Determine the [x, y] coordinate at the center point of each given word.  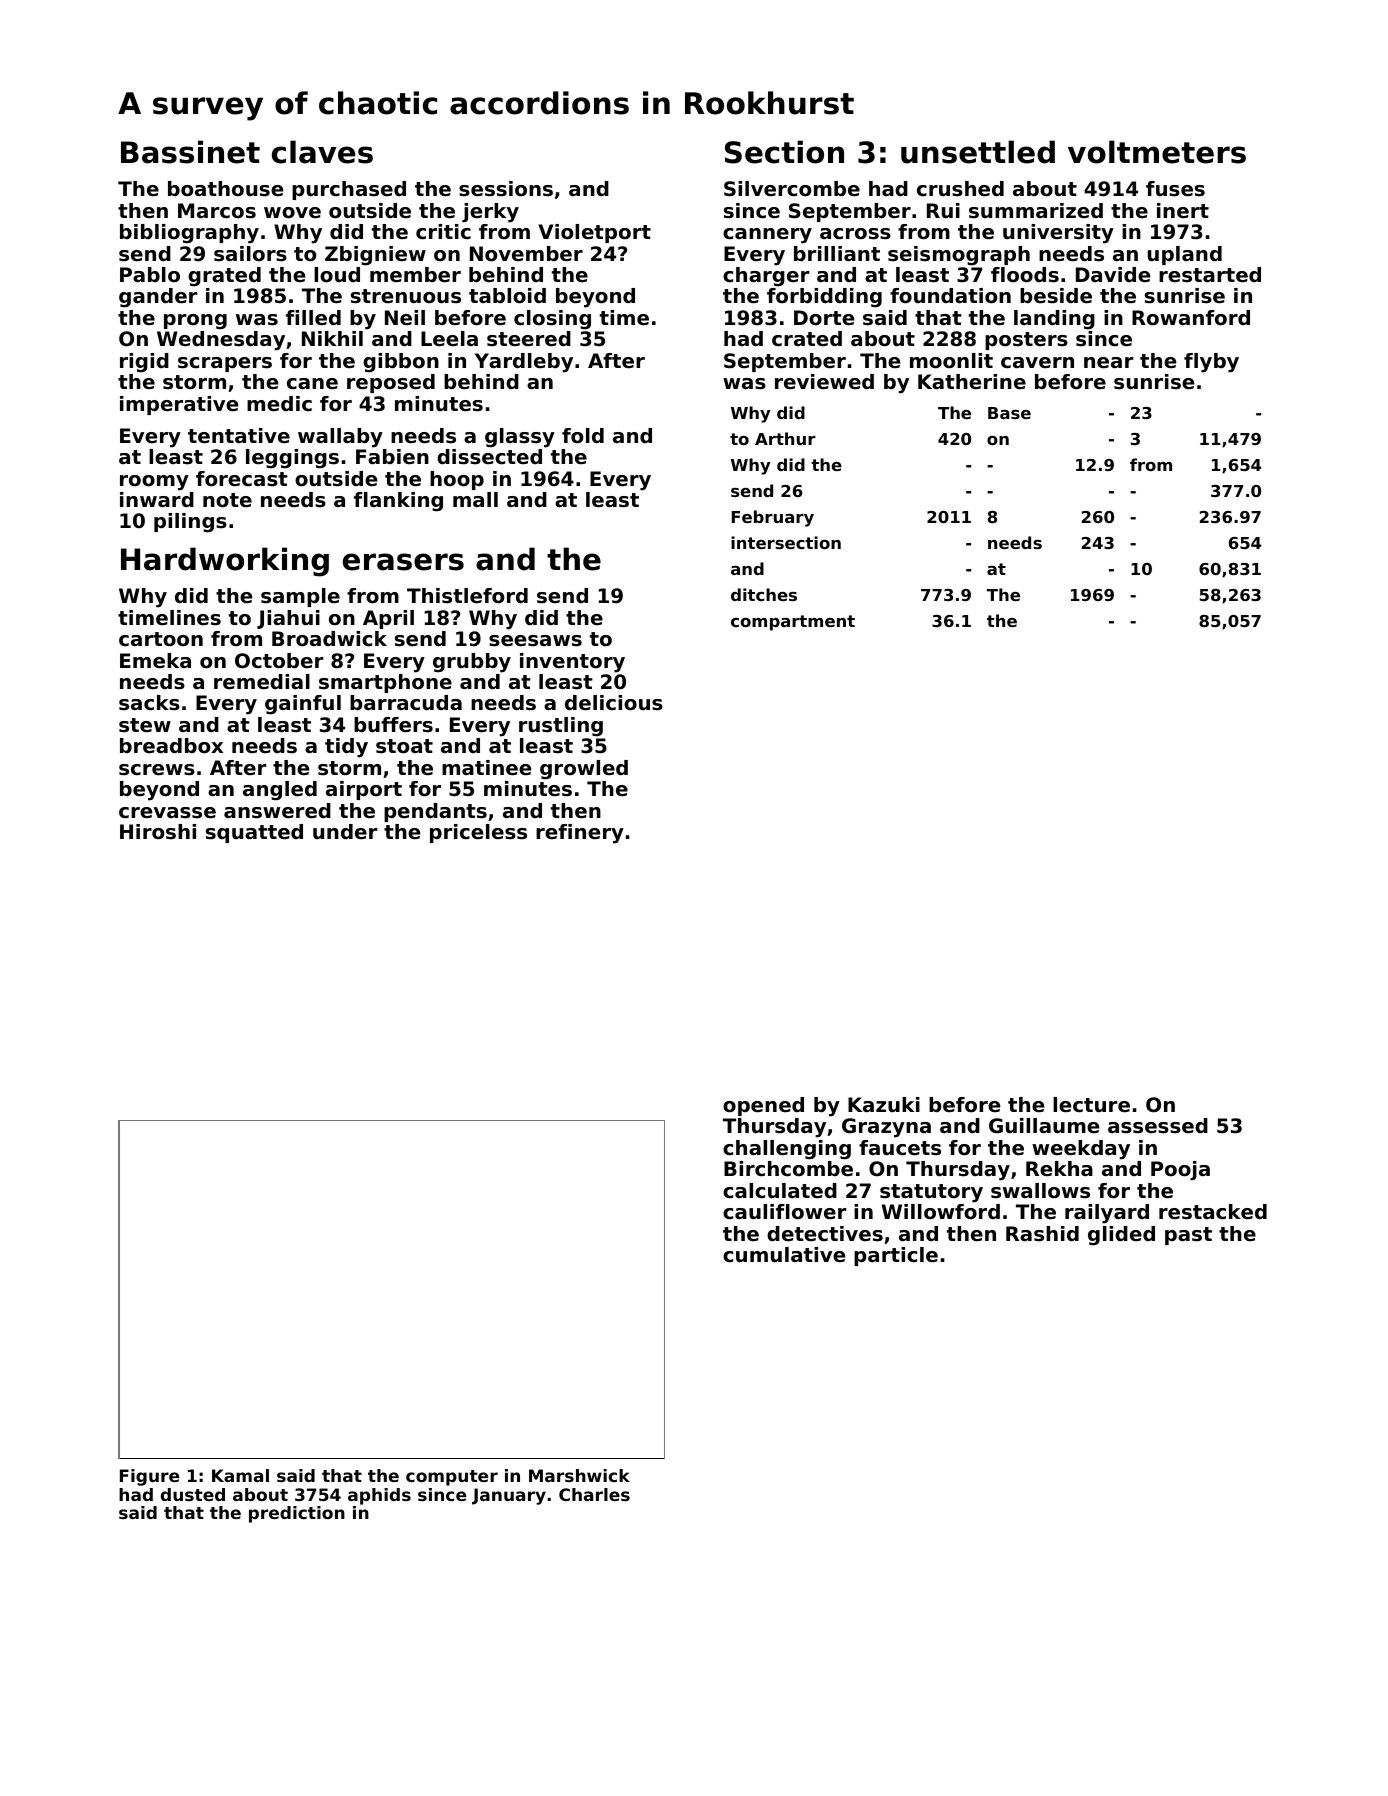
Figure [149, 1477]
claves [322, 152]
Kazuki [884, 1105]
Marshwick [579, 1475]
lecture [1091, 1105]
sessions [506, 189]
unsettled [978, 152]
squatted [254, 833]
